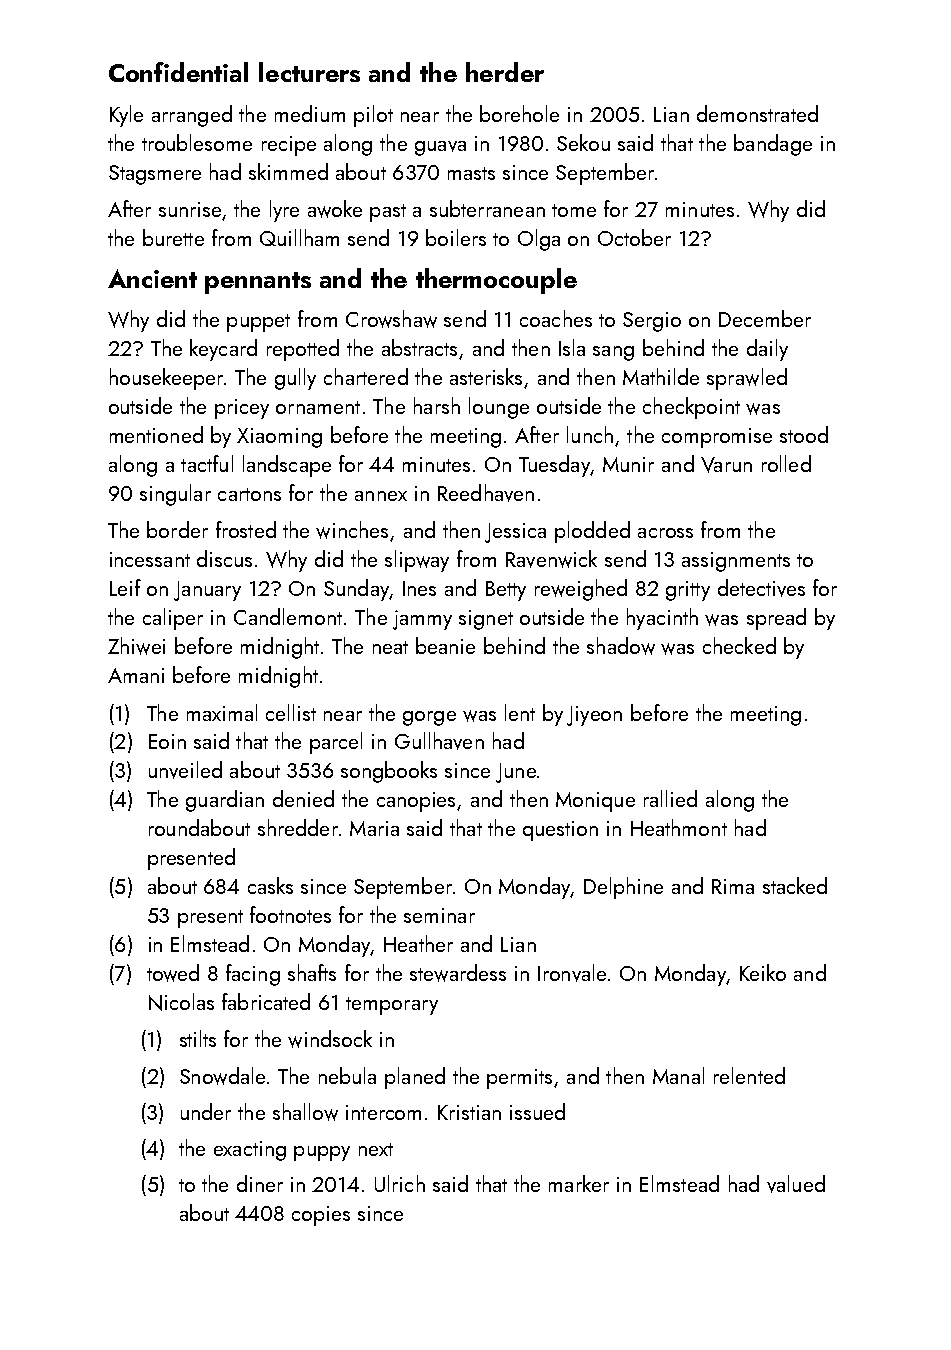 This image has height=1350, width=951. Describe the element at coordinates (388, 213) in the image. I see `past` at that location.
